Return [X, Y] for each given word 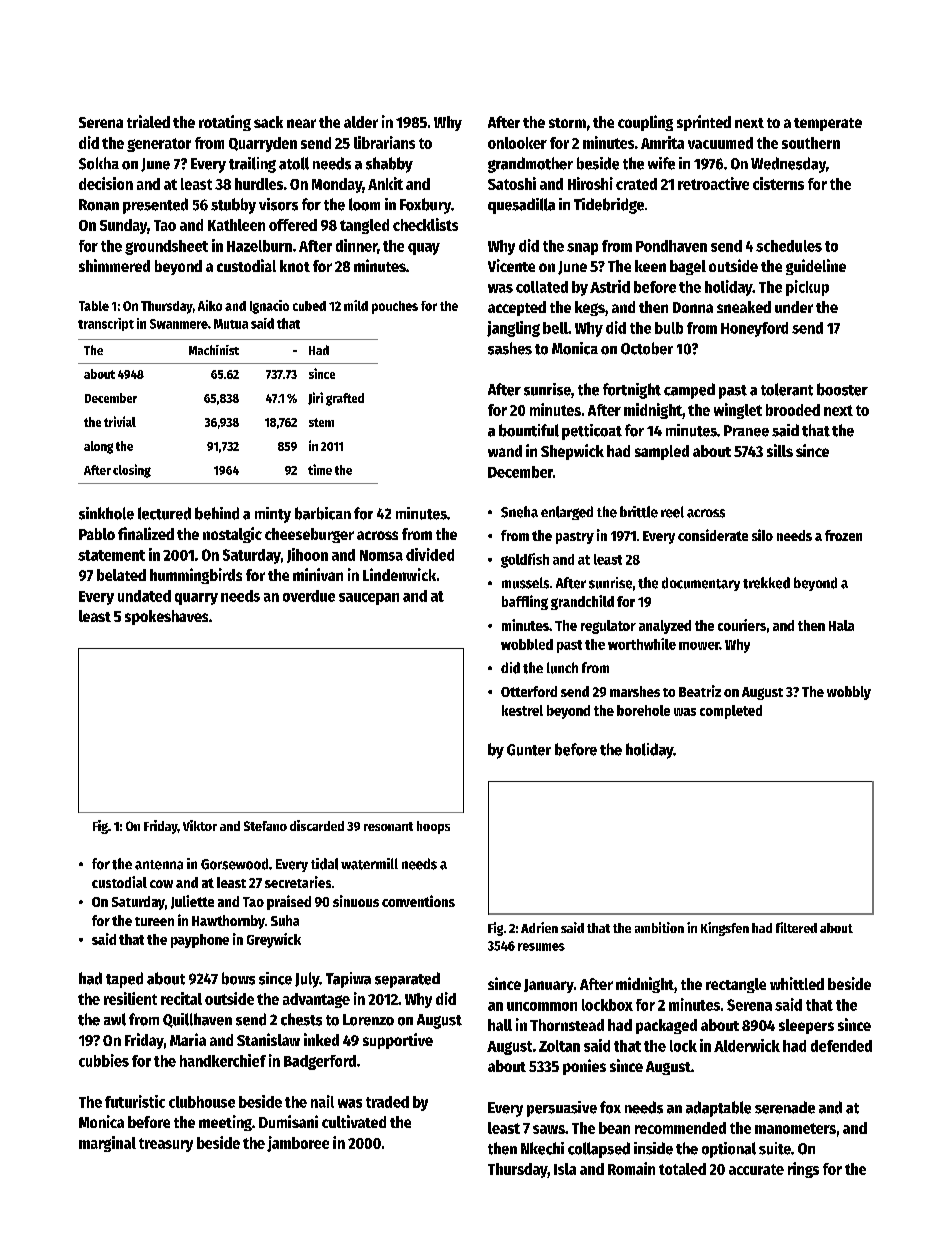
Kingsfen [725, 929]
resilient [130, 998]
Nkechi [542, 1148]
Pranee [746, 431]
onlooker [517, 143]
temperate [828, 124]
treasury [166, 1145]
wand [505, 451]
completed [731, 712]
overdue [309, 596]
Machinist [214, 350]
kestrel [522, 710]
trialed [148, 121]
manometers [795, 1128]
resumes [541, 947]
